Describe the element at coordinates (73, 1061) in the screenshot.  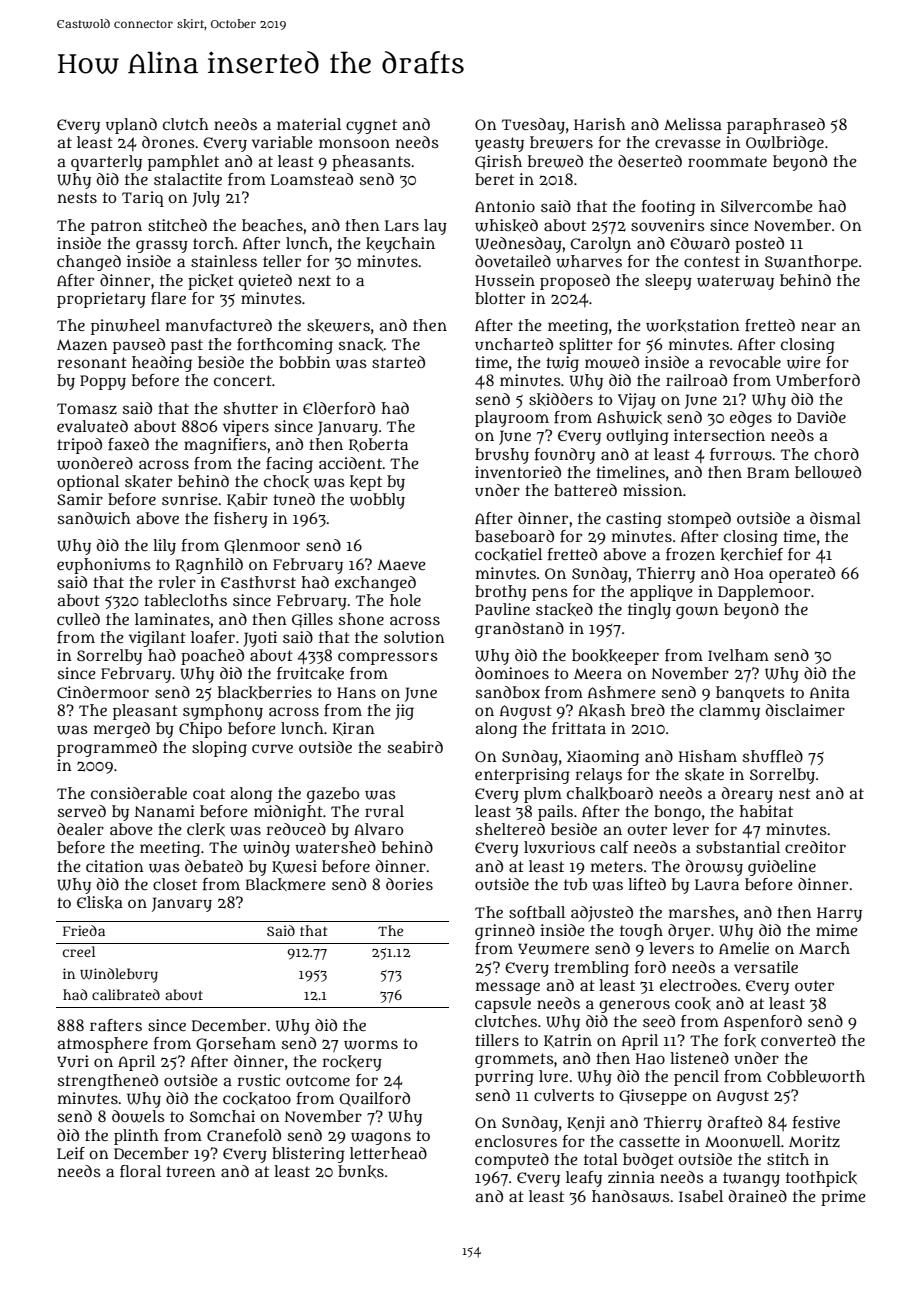
I see `Yuri` at that location.
